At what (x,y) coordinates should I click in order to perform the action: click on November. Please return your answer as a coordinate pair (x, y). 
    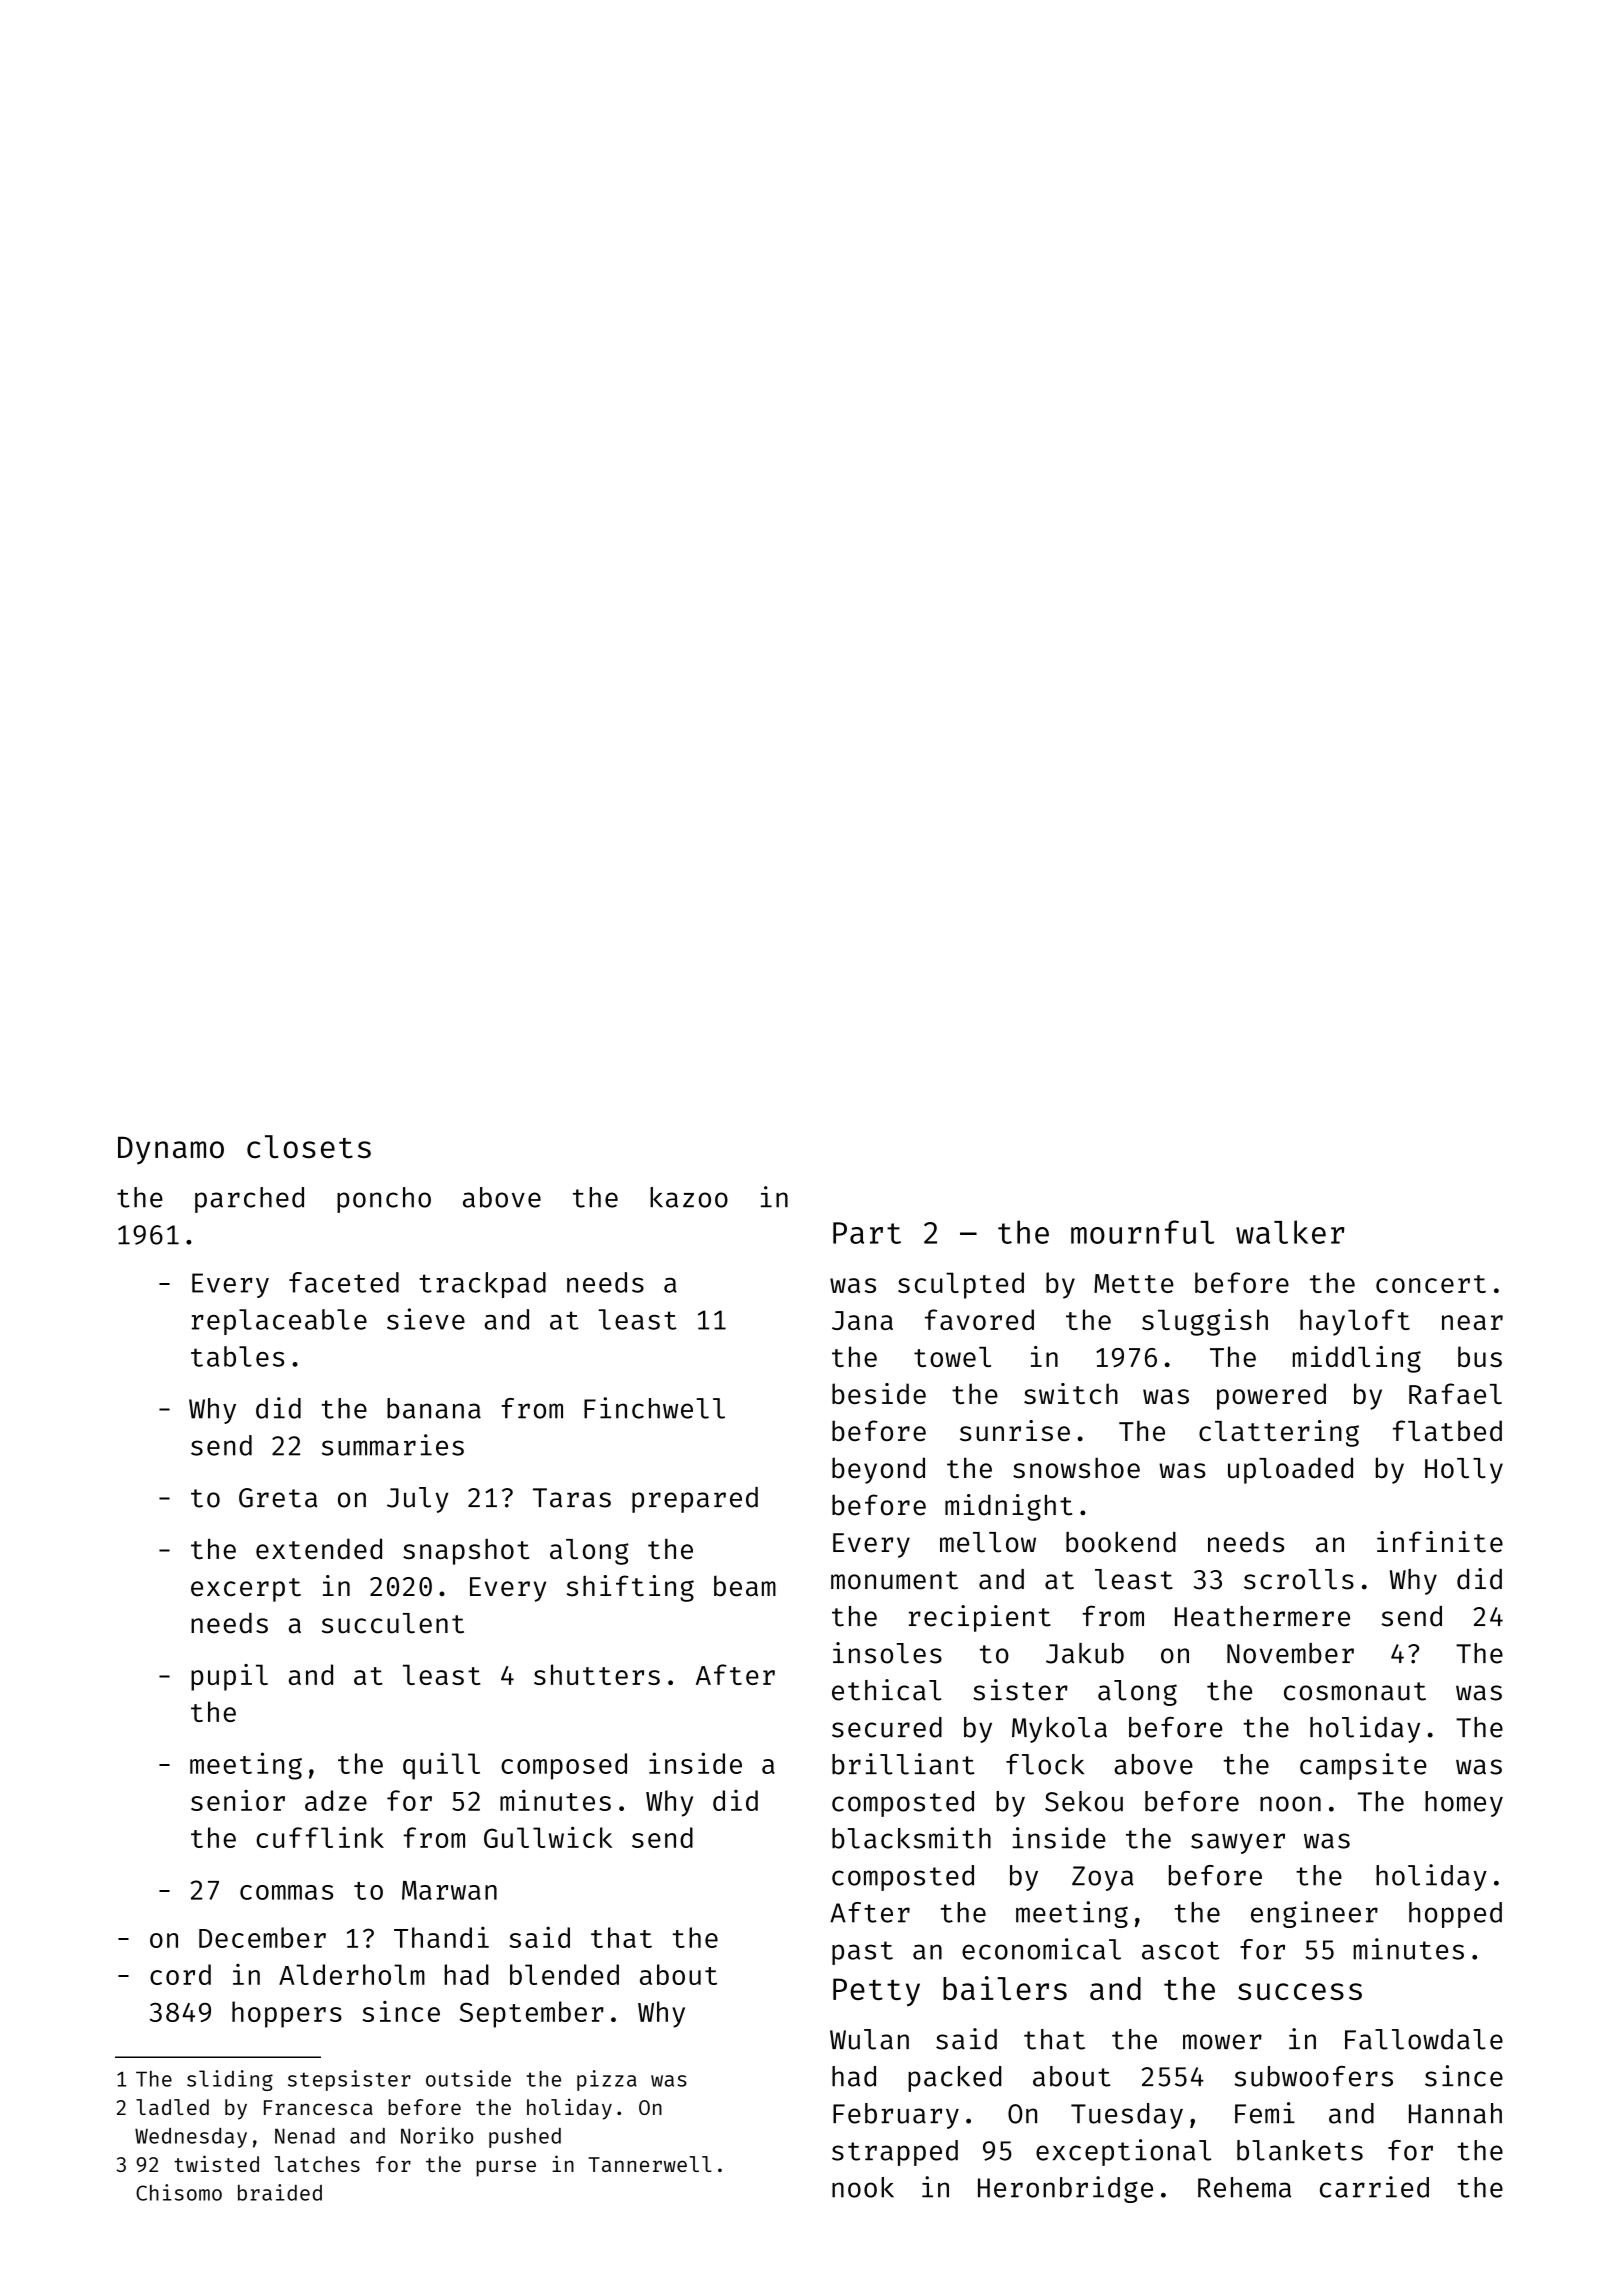
    Looking at the image, I should click on (1290, 1653).
